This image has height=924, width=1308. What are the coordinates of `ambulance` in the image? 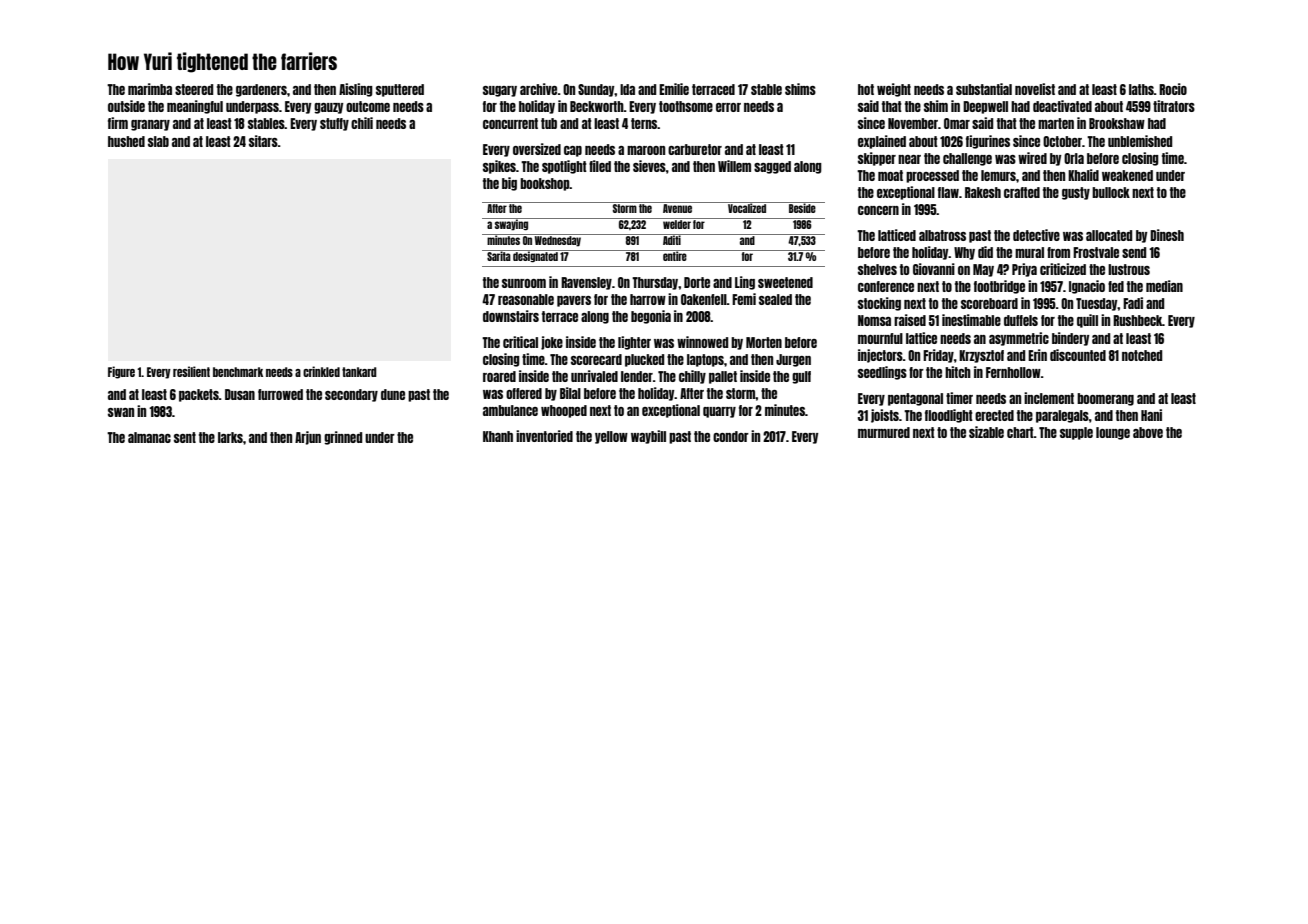 It's located at (510, 410).
